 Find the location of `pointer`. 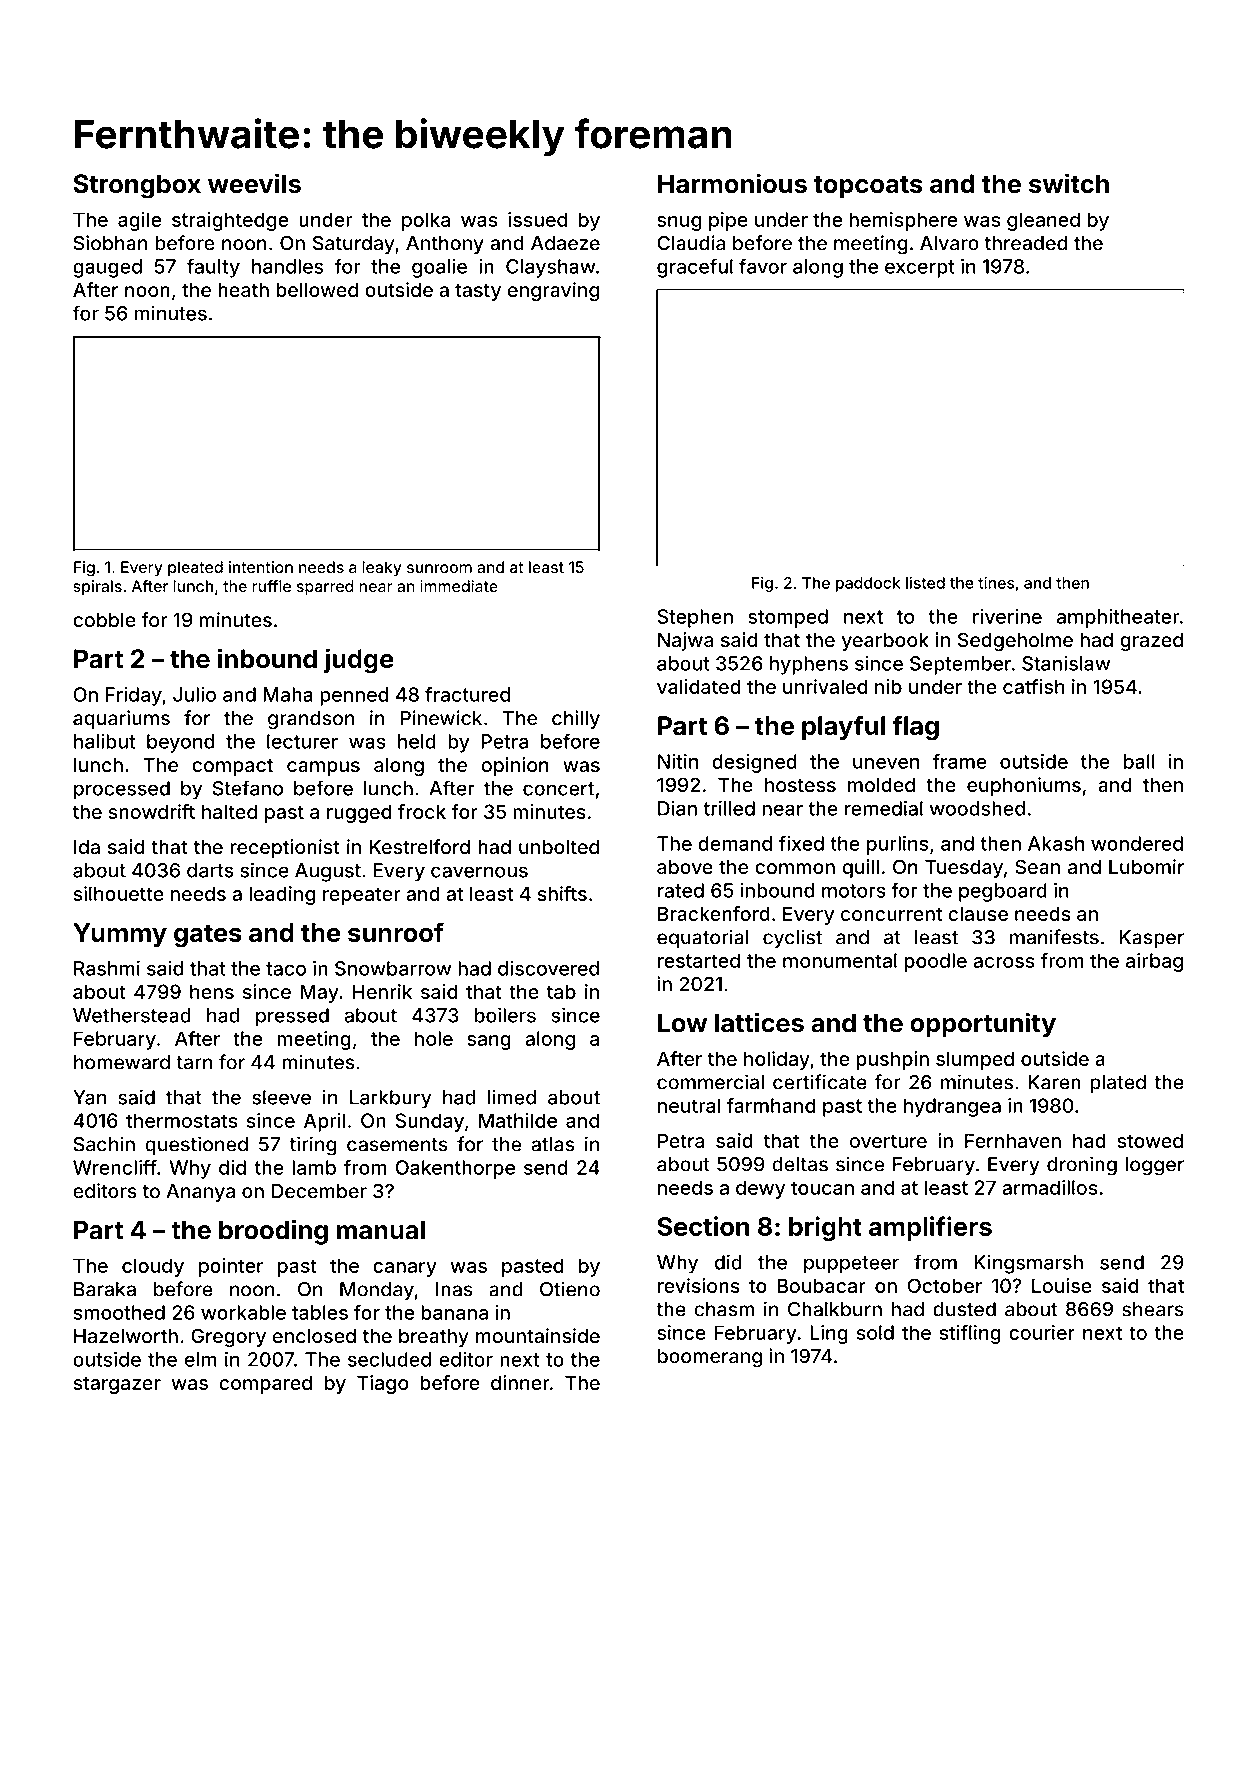

pointer is located at coordinates (231, 1267).
